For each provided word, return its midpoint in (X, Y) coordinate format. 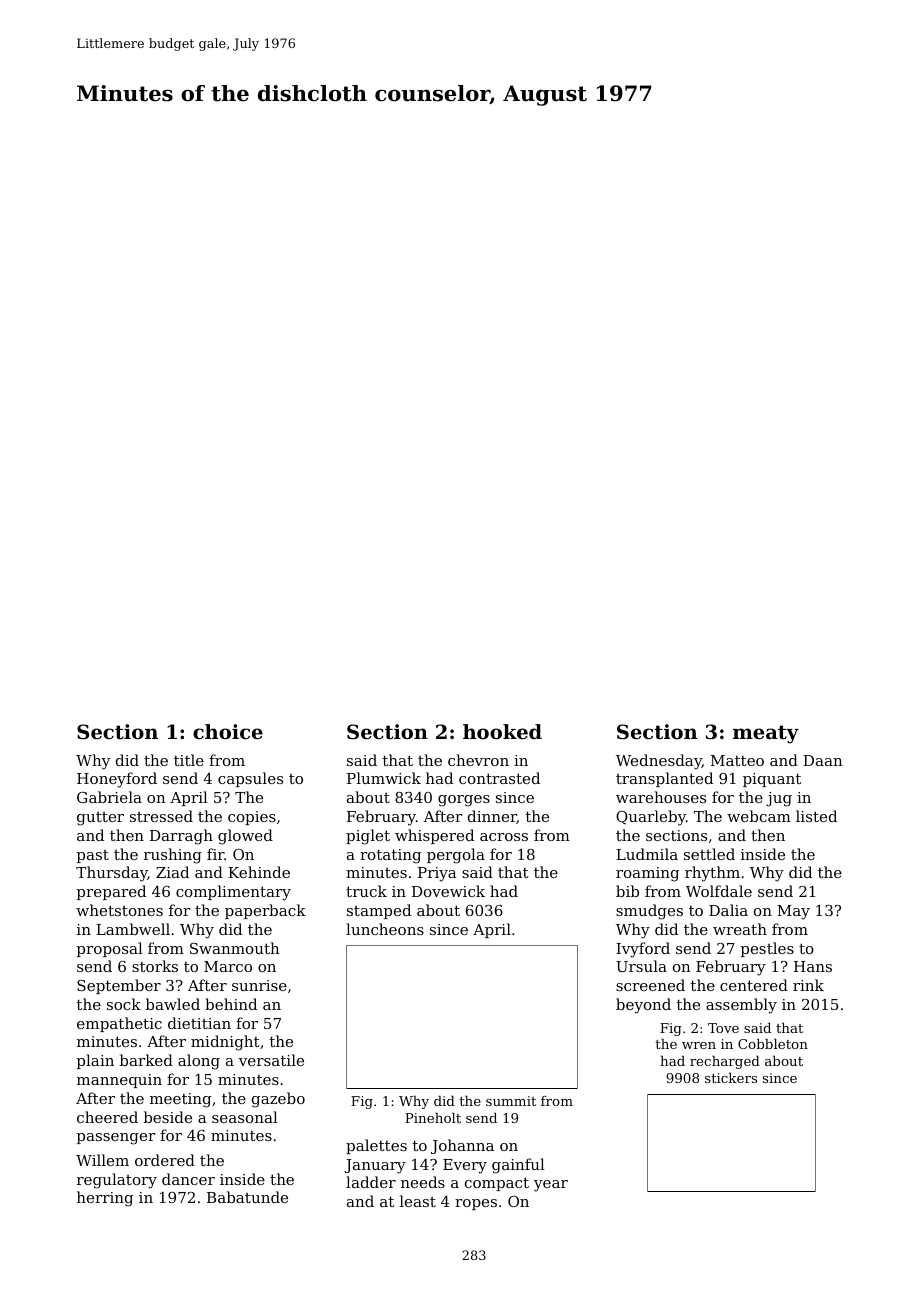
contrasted (499, 778)
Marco (228, 966)
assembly (741, 1006)
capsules (250, 779)
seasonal (245, 1117)
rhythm (712, 874)
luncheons (385, 929)
